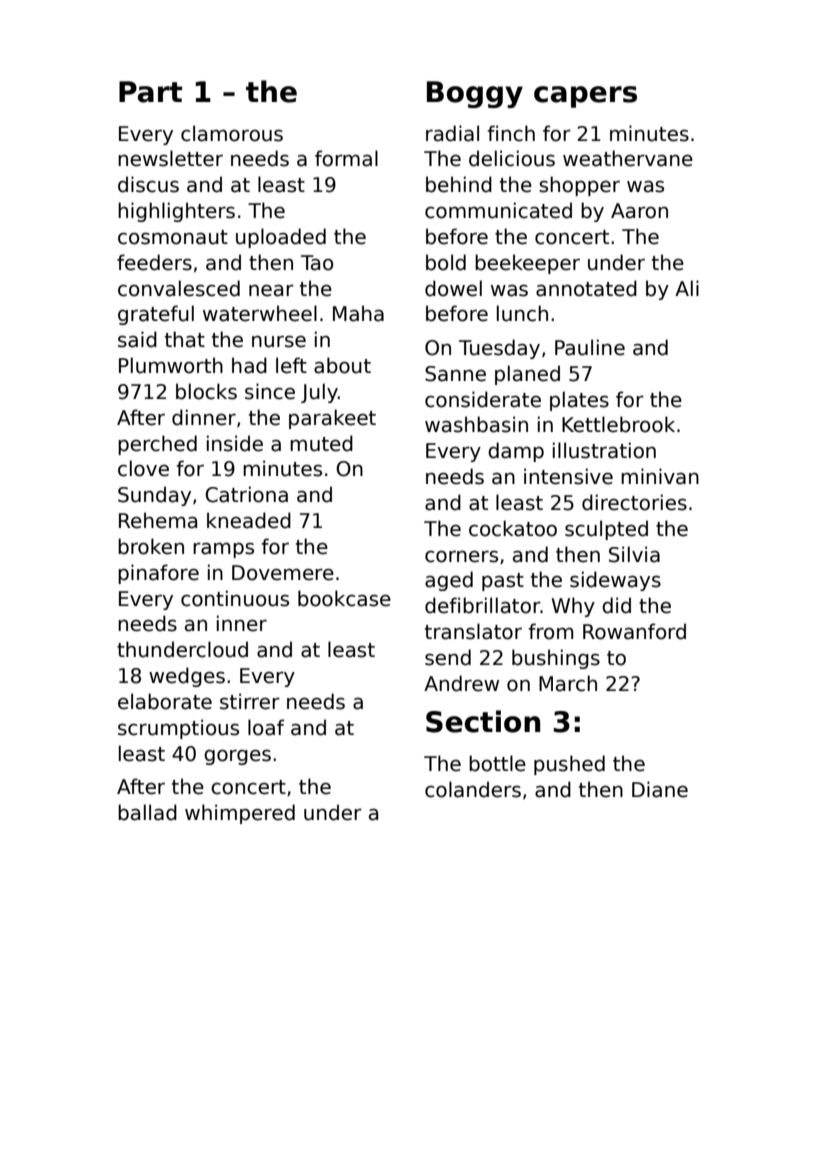  I want to click on said, so click(137, 339).
